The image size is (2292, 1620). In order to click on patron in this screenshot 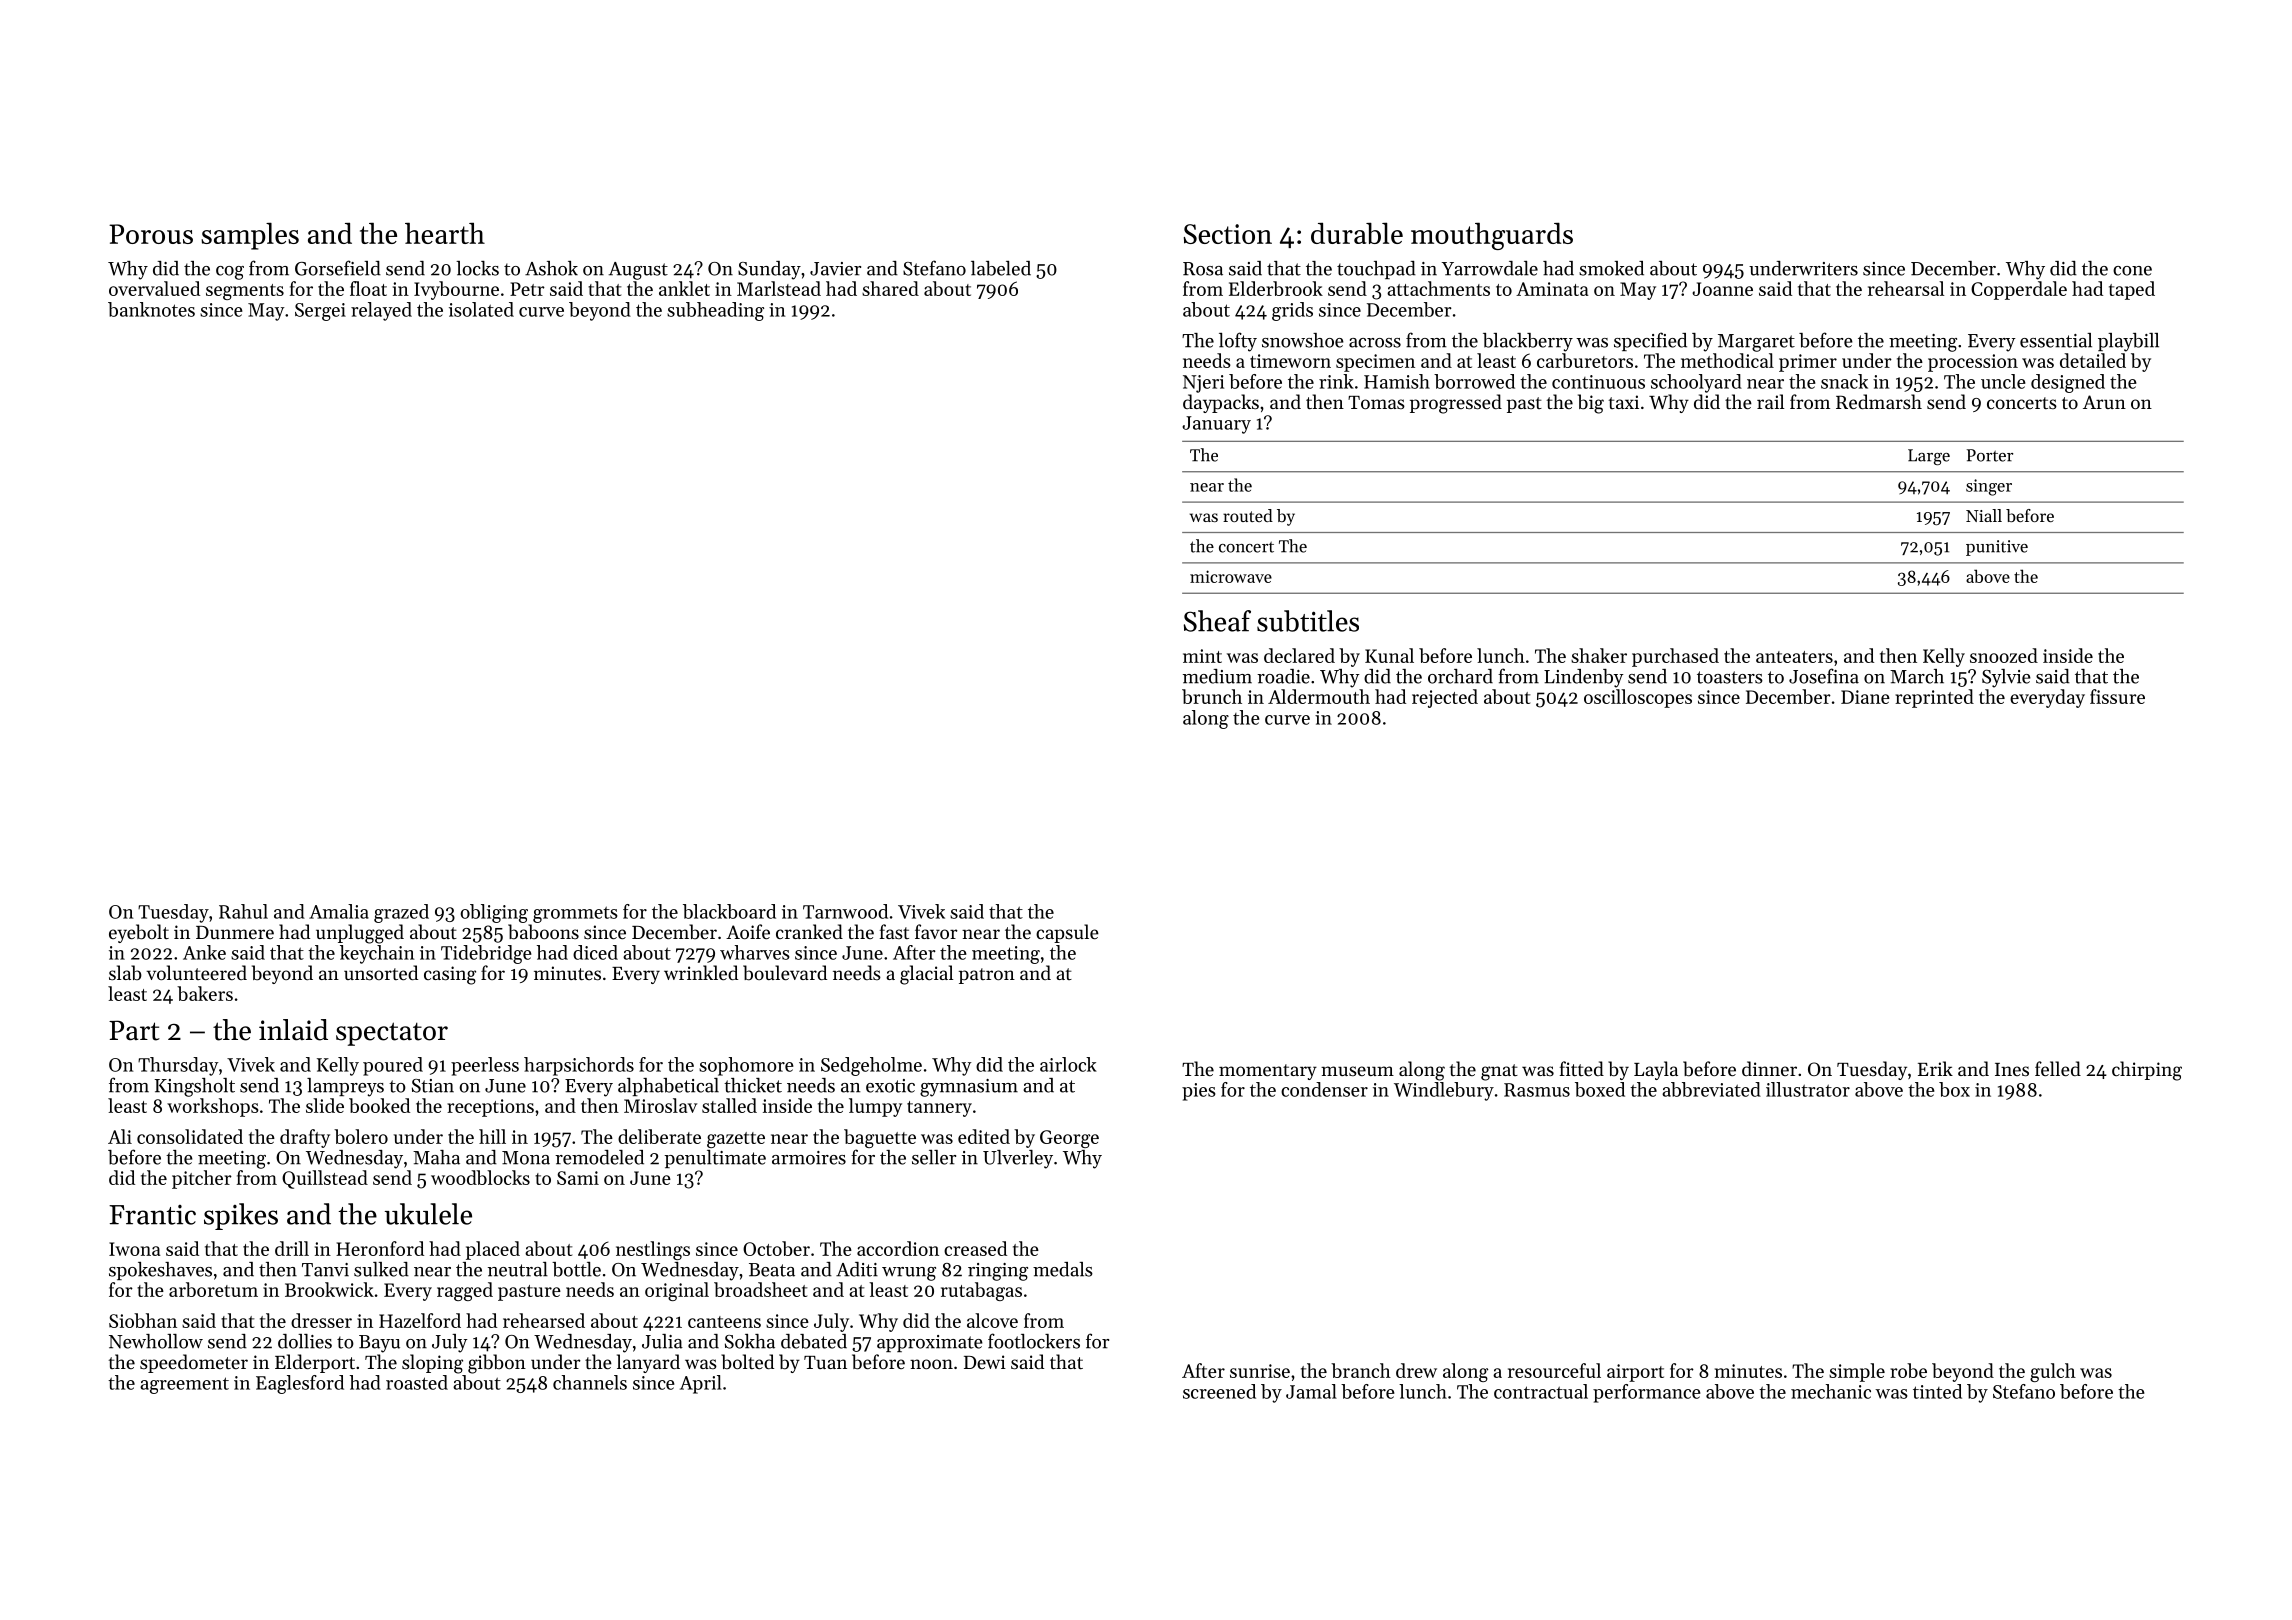, I will do `click(987, 976)`.
